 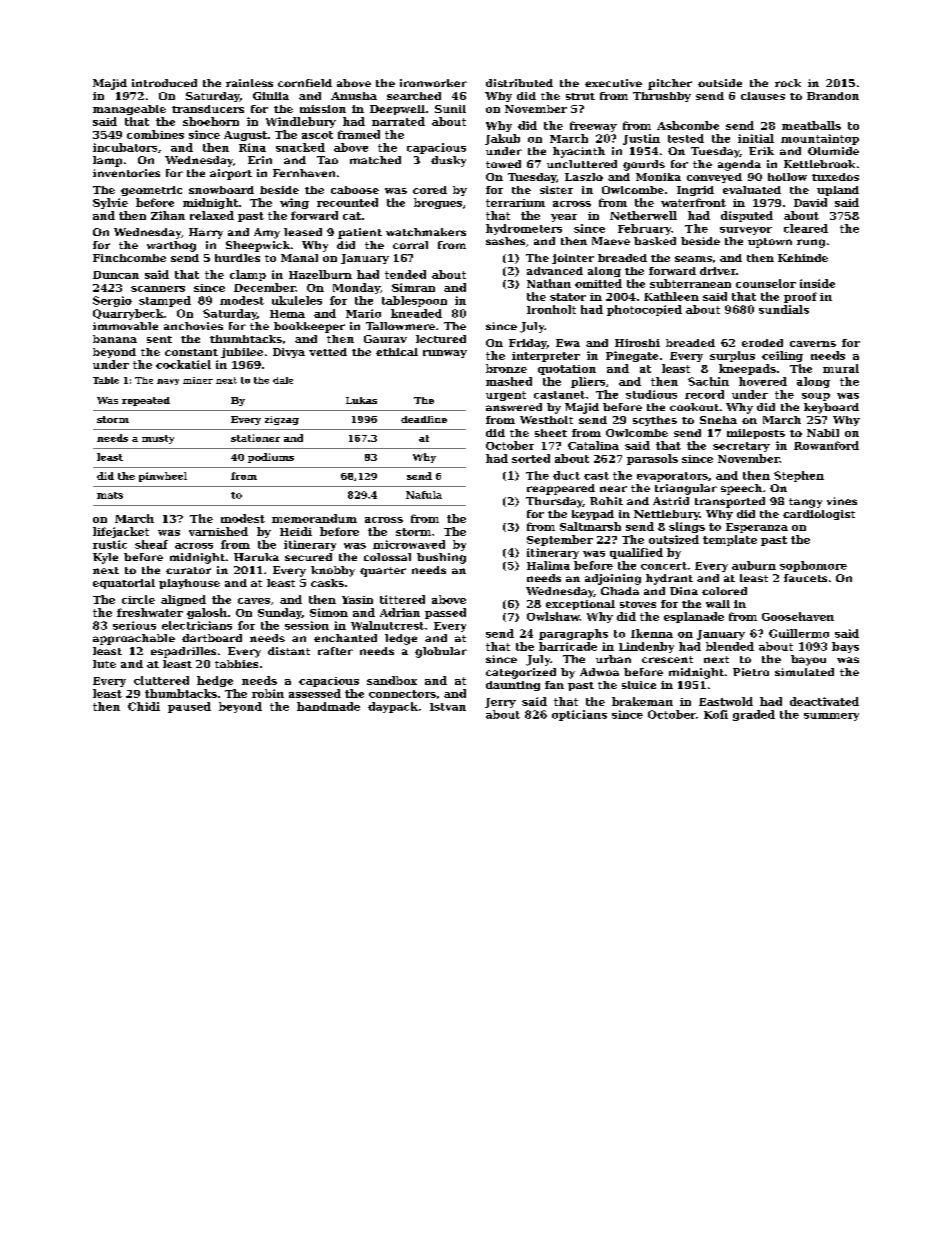 I want to click on deadline, so click(x=424, y=419).
